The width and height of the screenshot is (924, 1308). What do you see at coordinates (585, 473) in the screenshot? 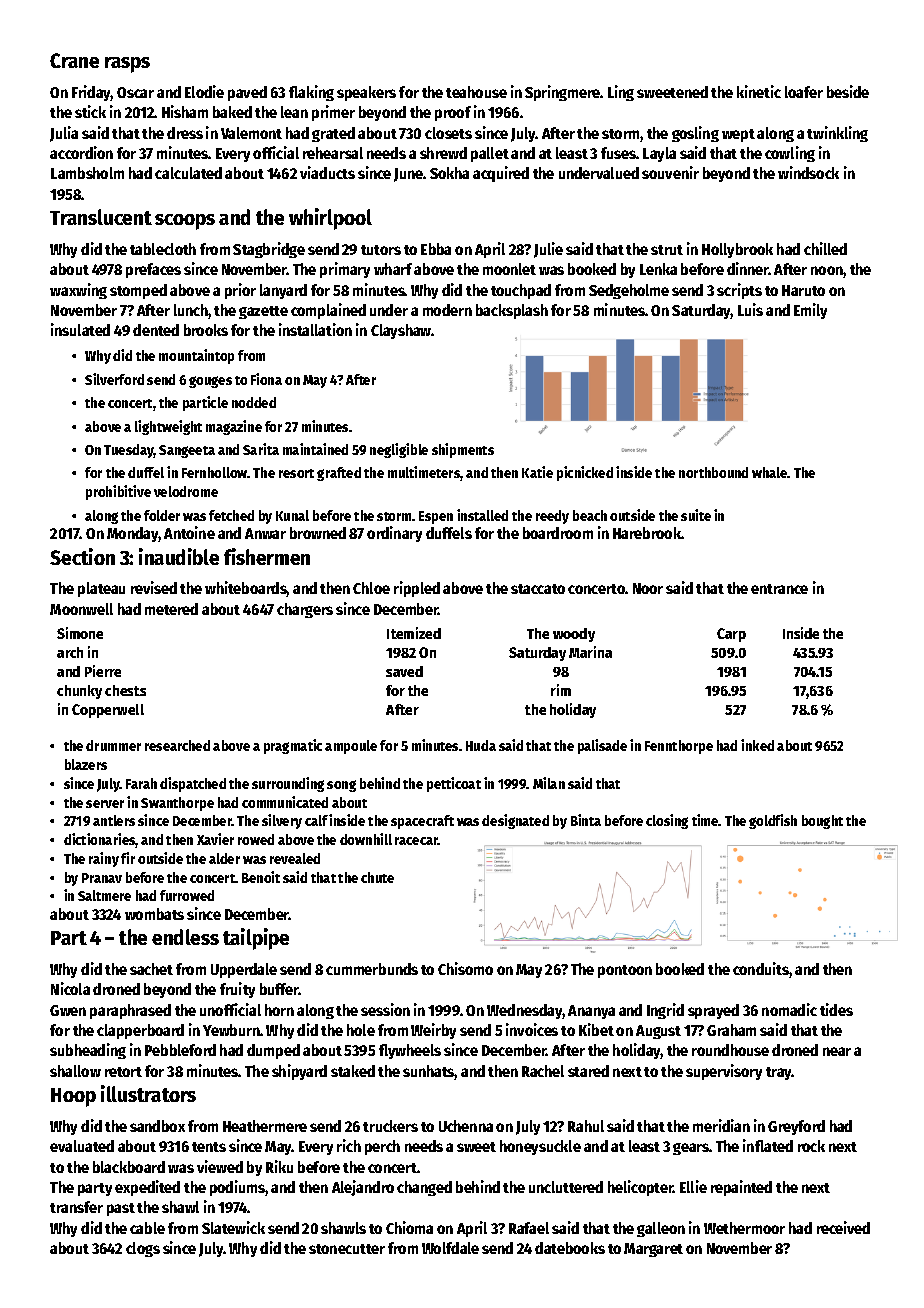
I see `picnicked` at bounding box center [585, 473].
